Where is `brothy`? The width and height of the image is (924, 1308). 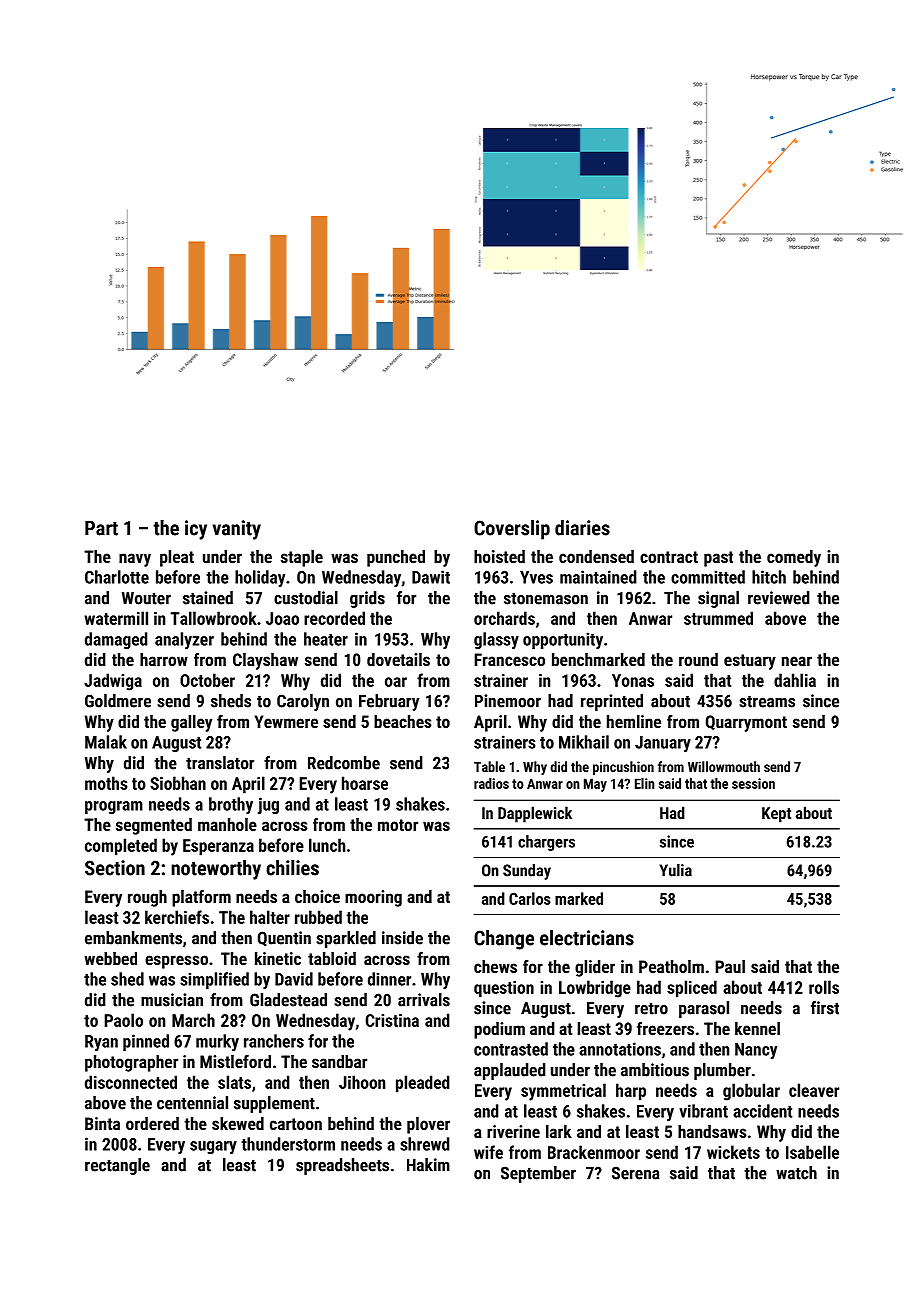 brothy is located at coordinates (231, 805).
